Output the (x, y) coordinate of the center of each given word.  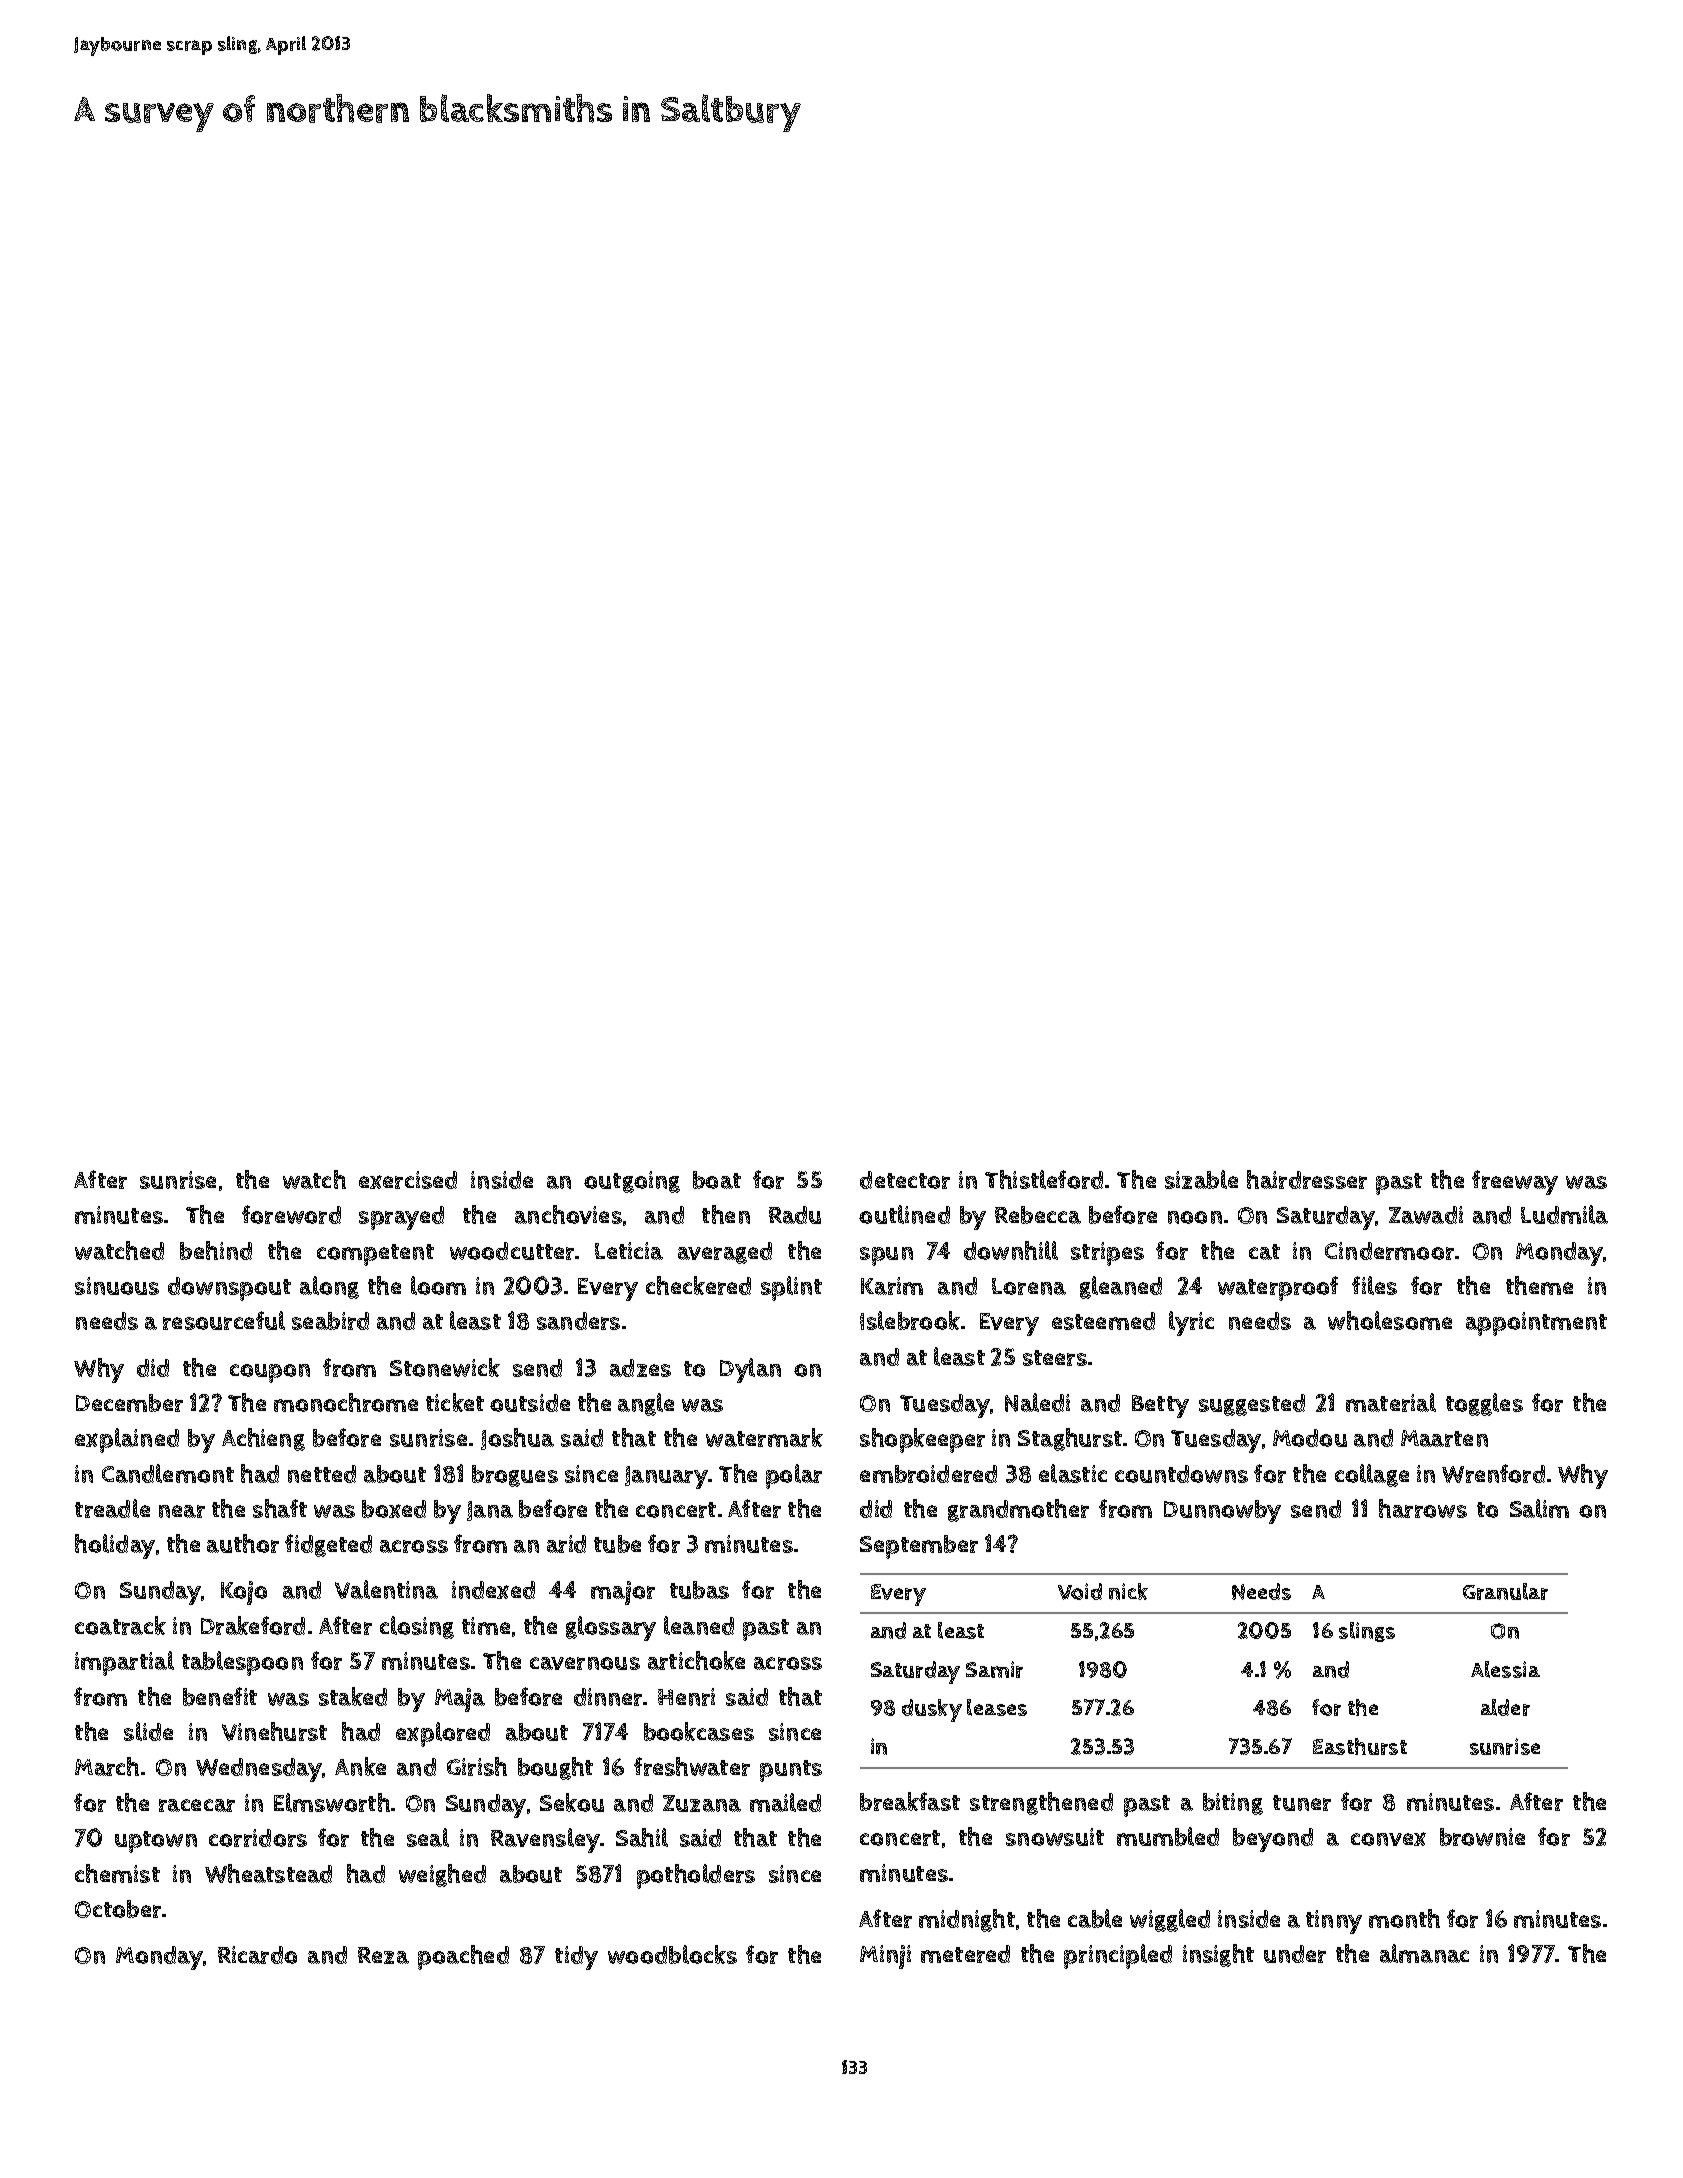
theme (1539, 1285)
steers (1055, 1358)
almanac (1424, 1953)
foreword (291, 1214)
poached (463, 1957)
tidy (576, 1958)
